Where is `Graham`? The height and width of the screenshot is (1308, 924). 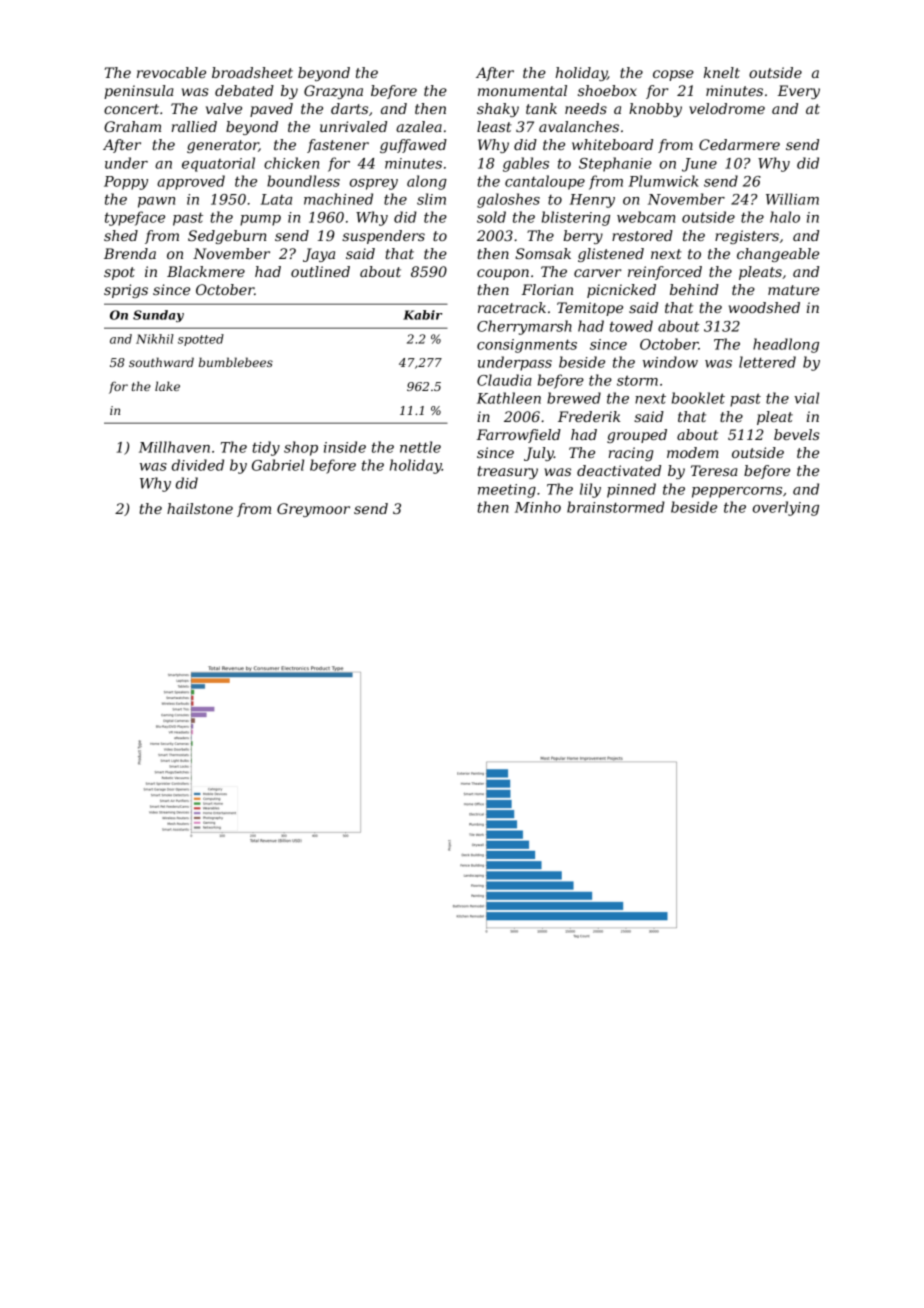 Graham is located at coordinates (132, 126).
